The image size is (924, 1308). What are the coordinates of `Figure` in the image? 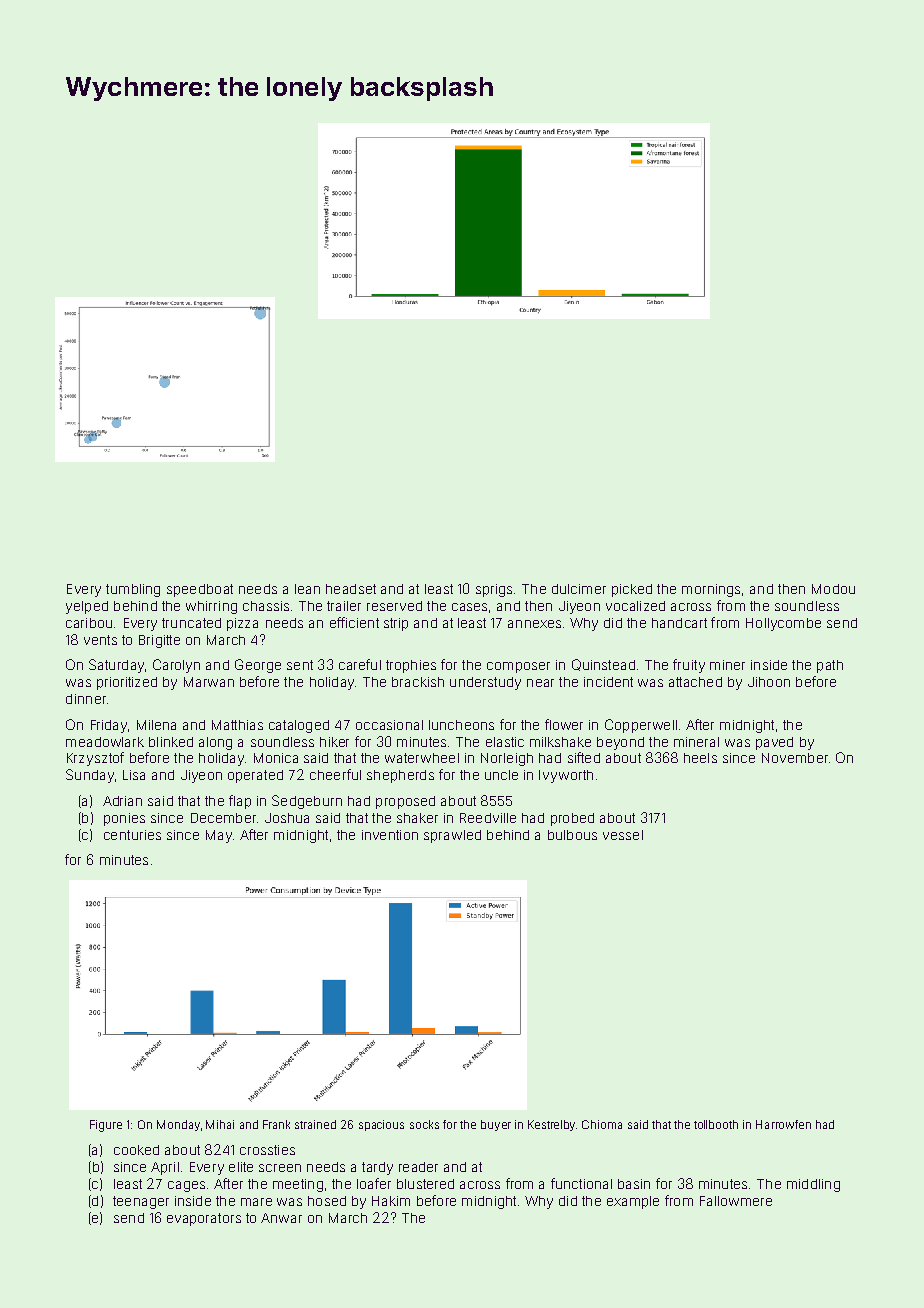 It's located at (106, 1126).
